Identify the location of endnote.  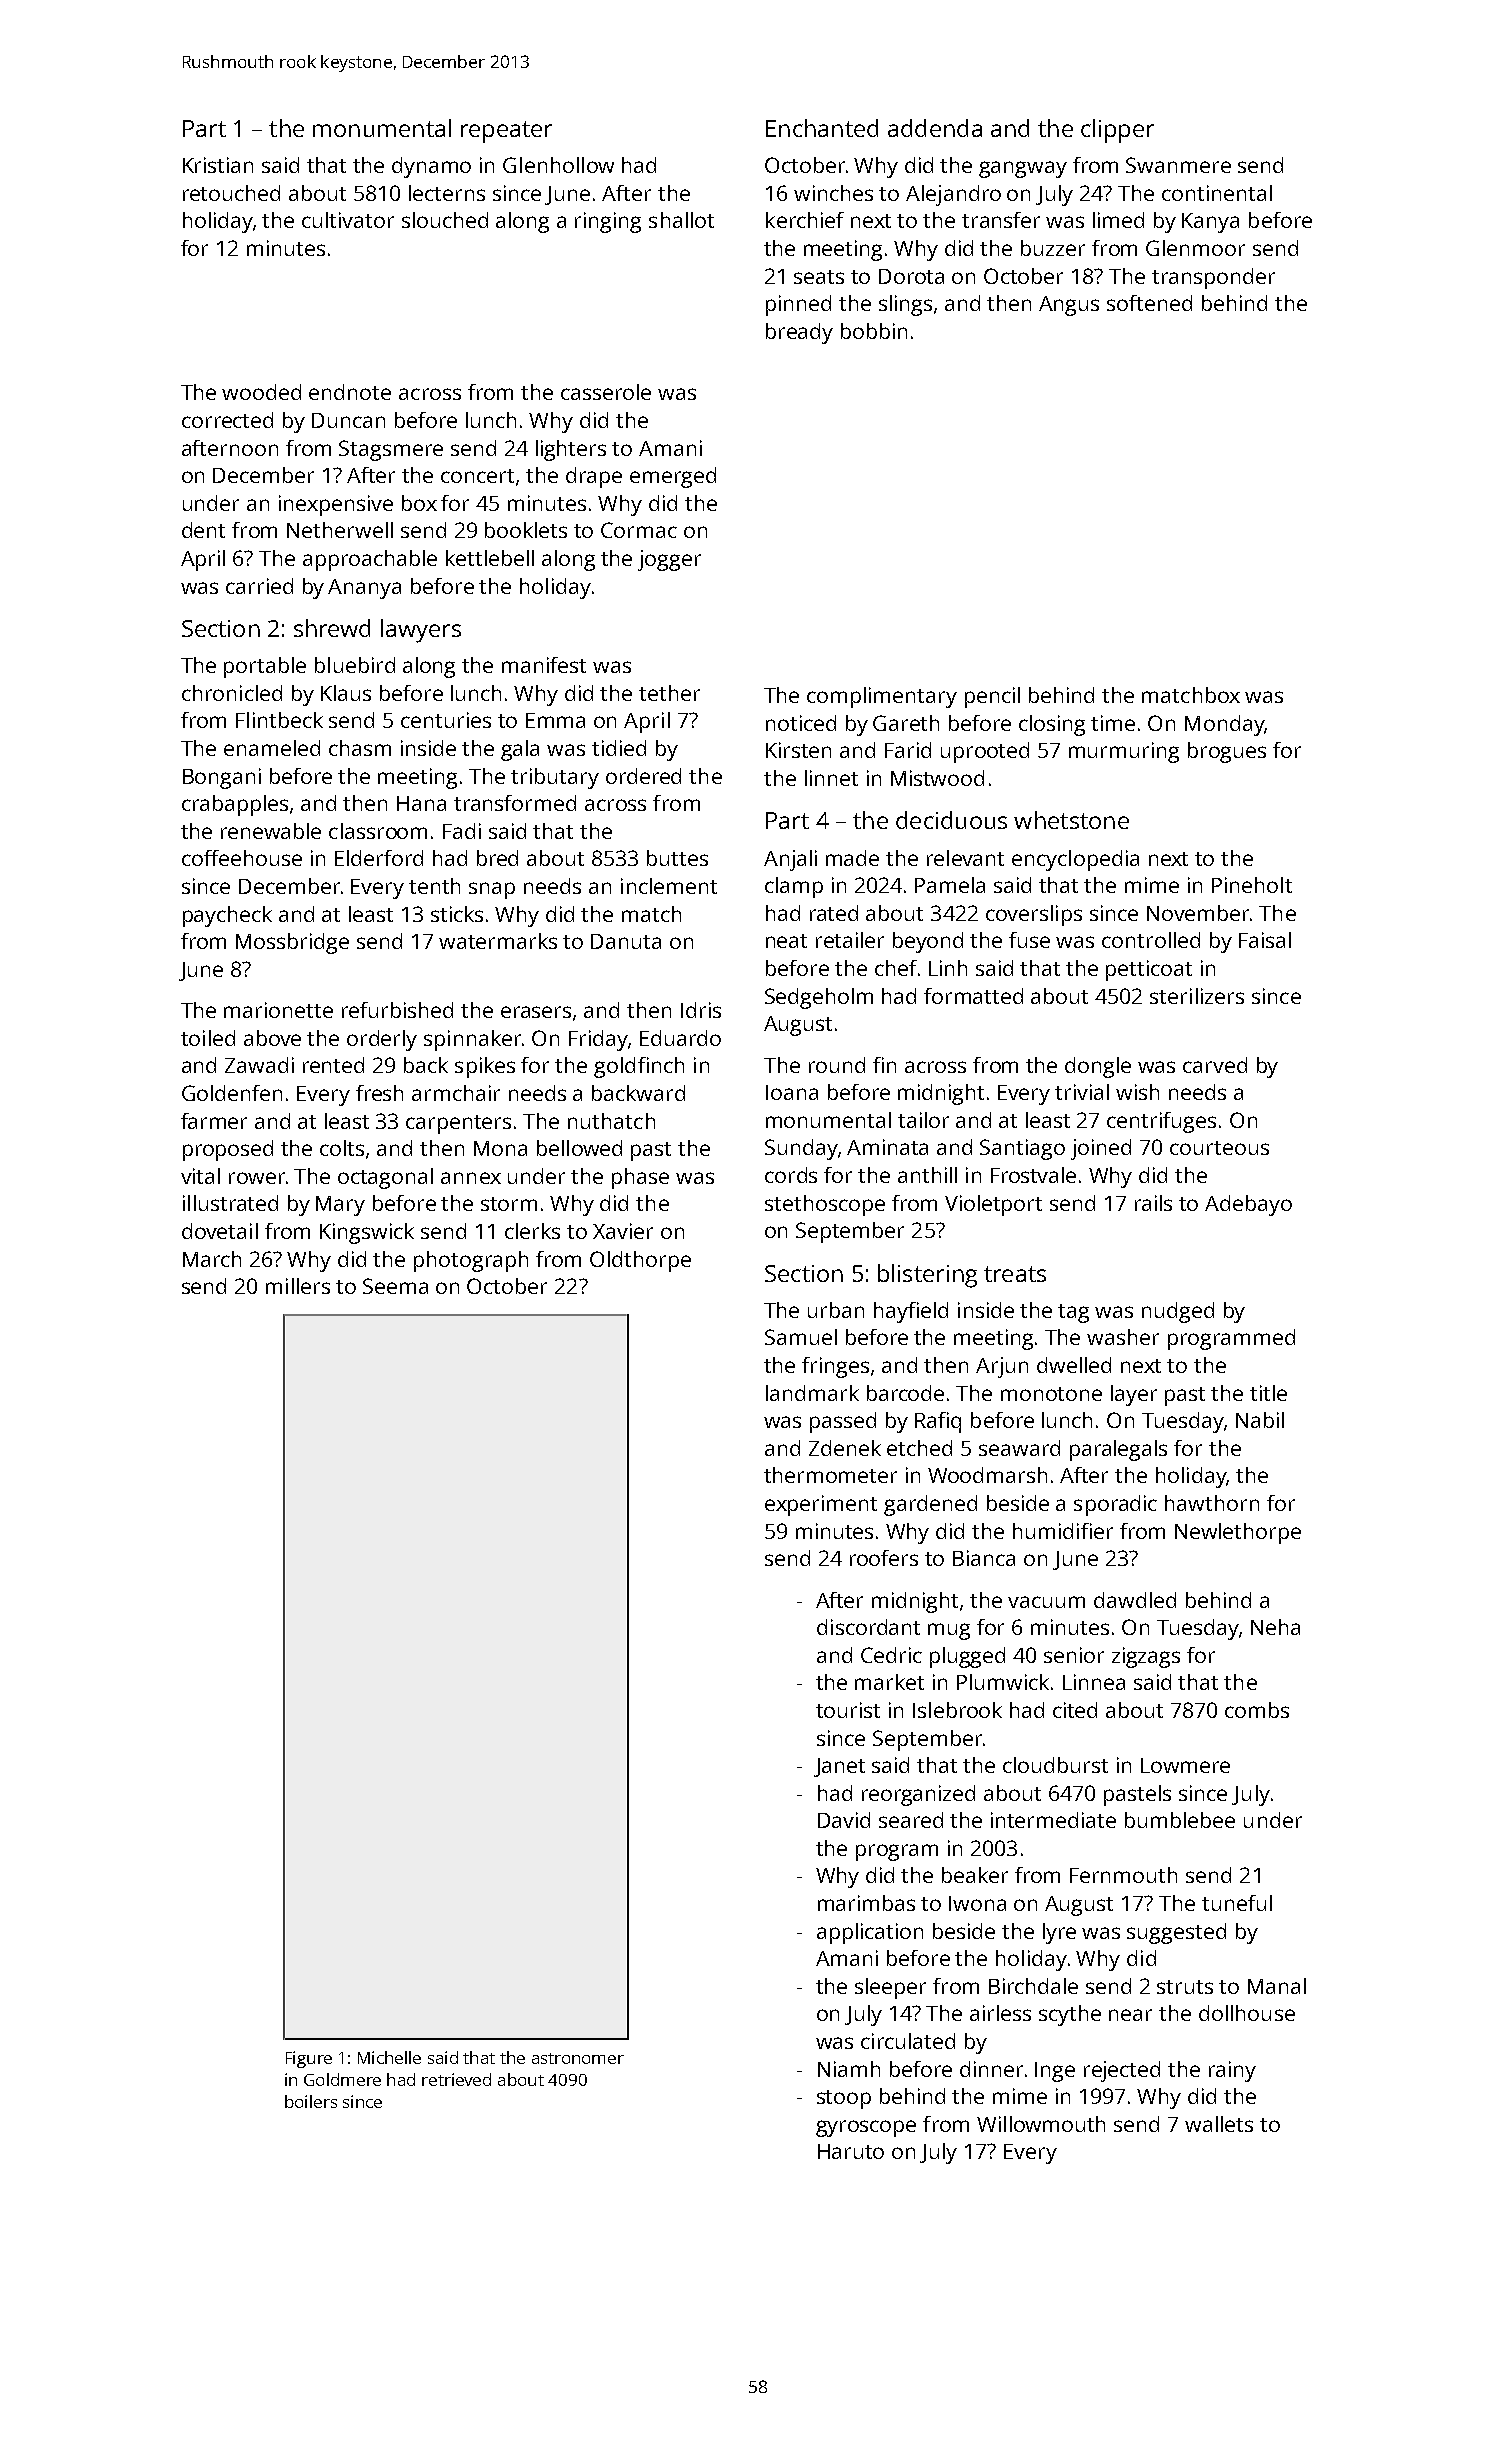
(350, 392).
